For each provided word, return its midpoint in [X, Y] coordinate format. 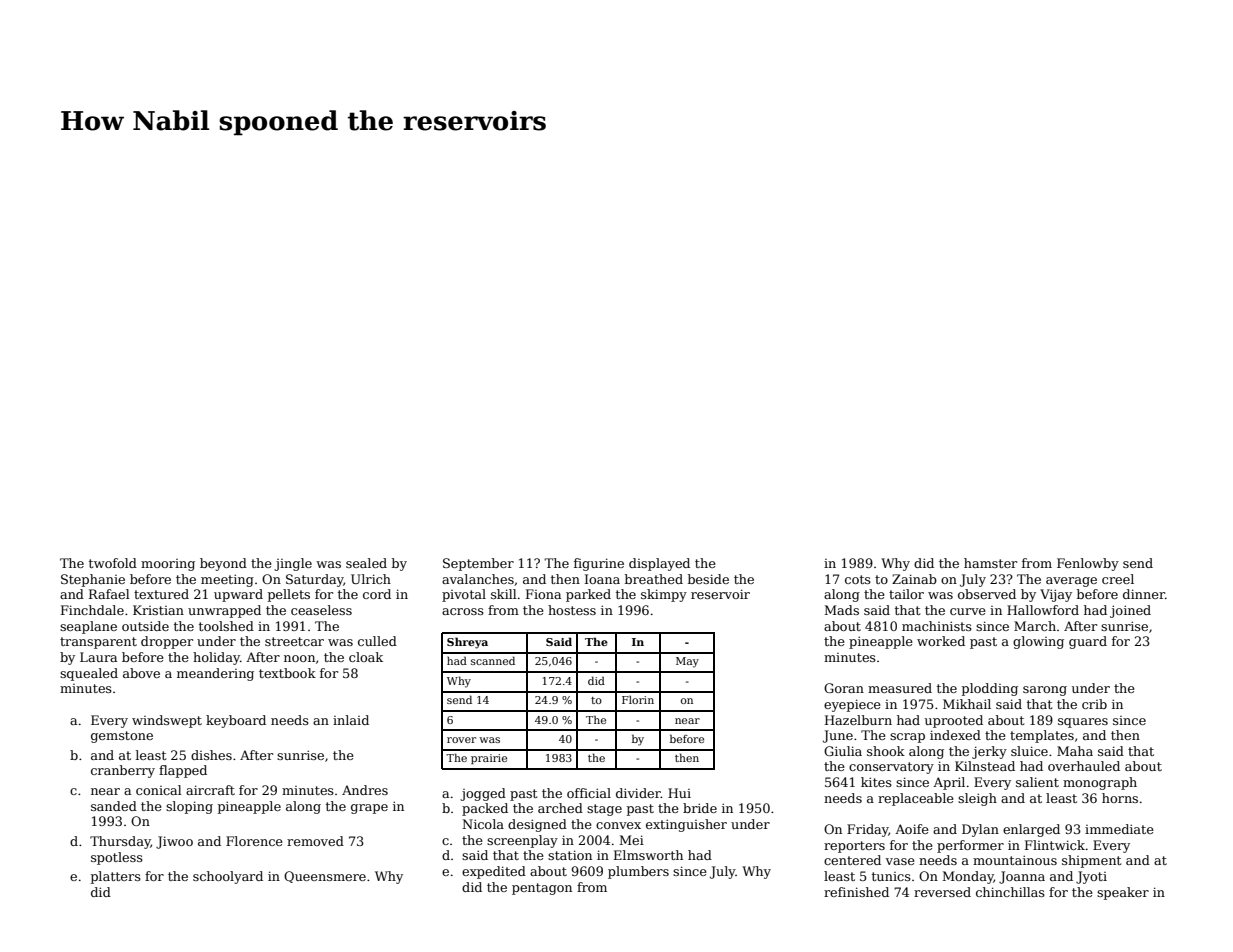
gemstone [122, 737]
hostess [572, 610]
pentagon [542, 889]
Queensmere [325, 877]
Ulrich [371, 579]
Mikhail [967, 704]
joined [1130, 611]
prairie [489, 759]
